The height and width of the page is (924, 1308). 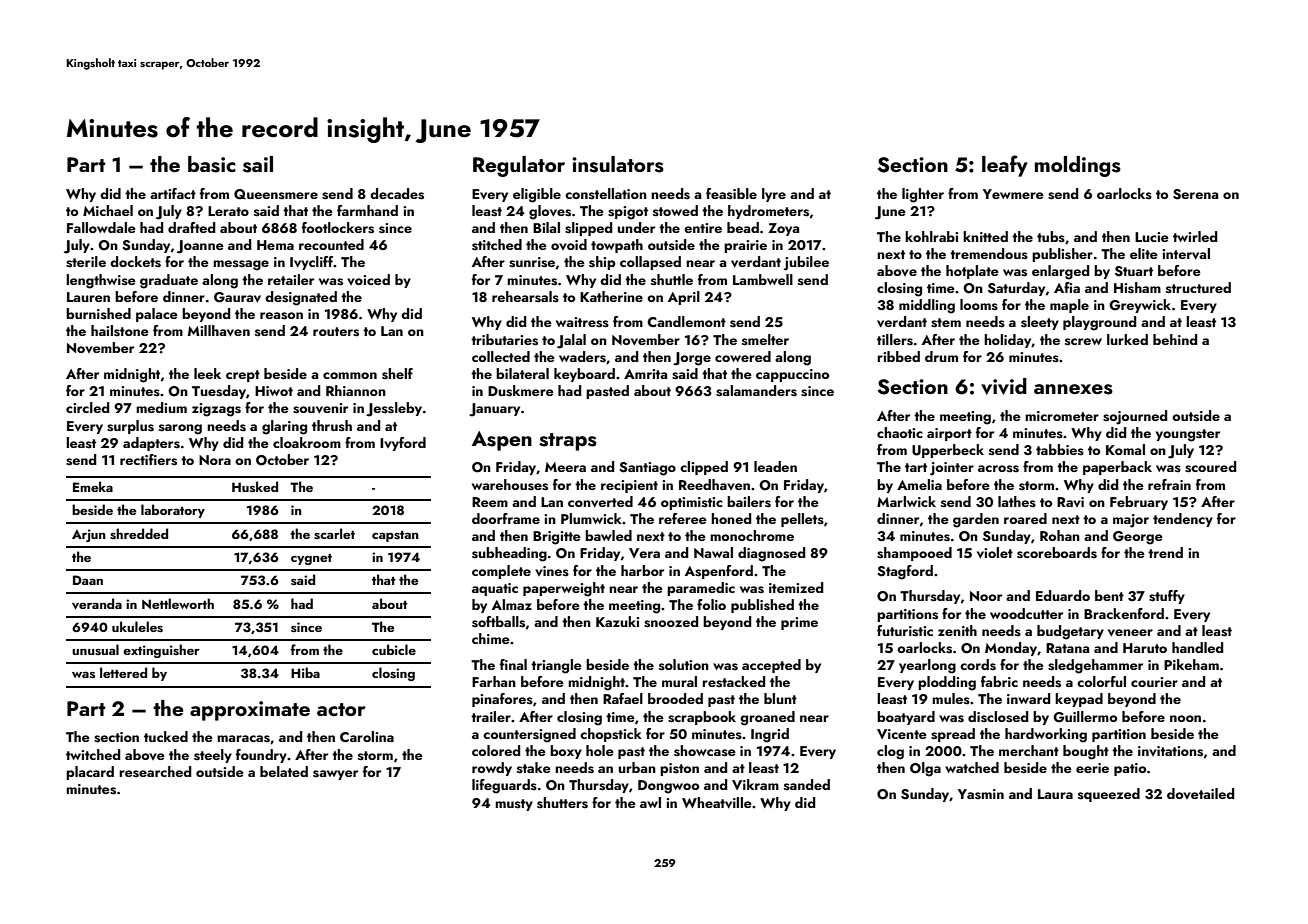 I want to click on moldings, so click(x=1078, y=166).
